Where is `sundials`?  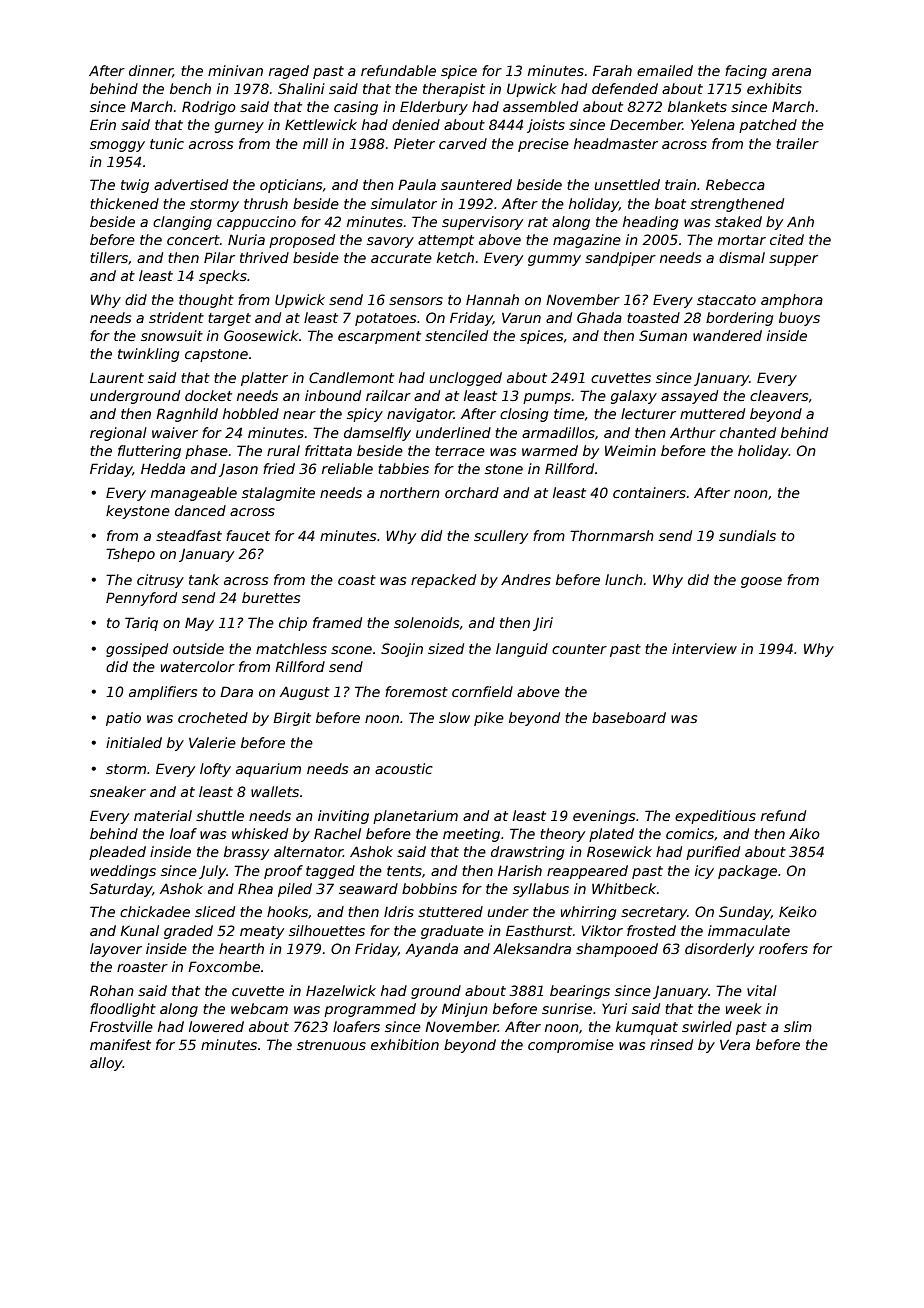
sundials is located at coordinates (747, 535).
